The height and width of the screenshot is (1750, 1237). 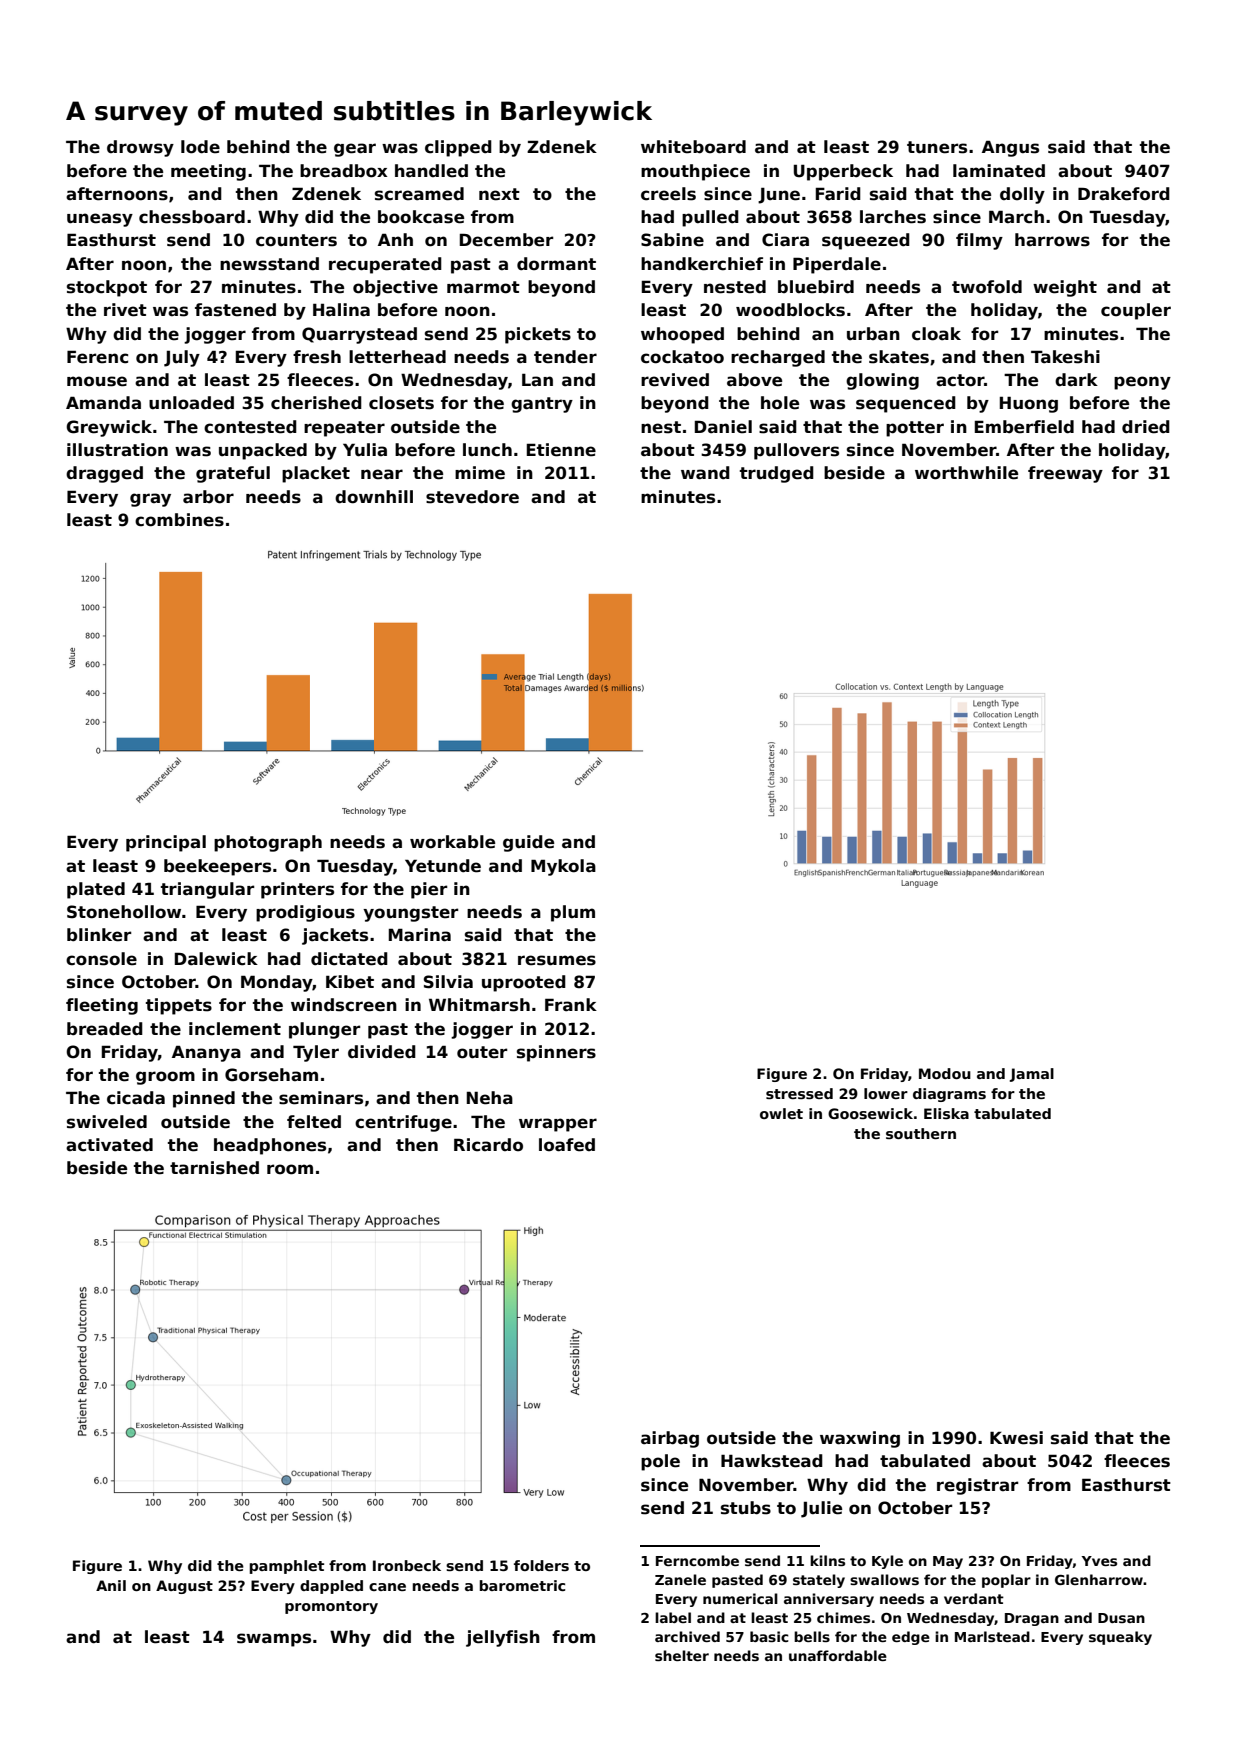 I want to click on worthwhile, so click(x=966, y=473).
